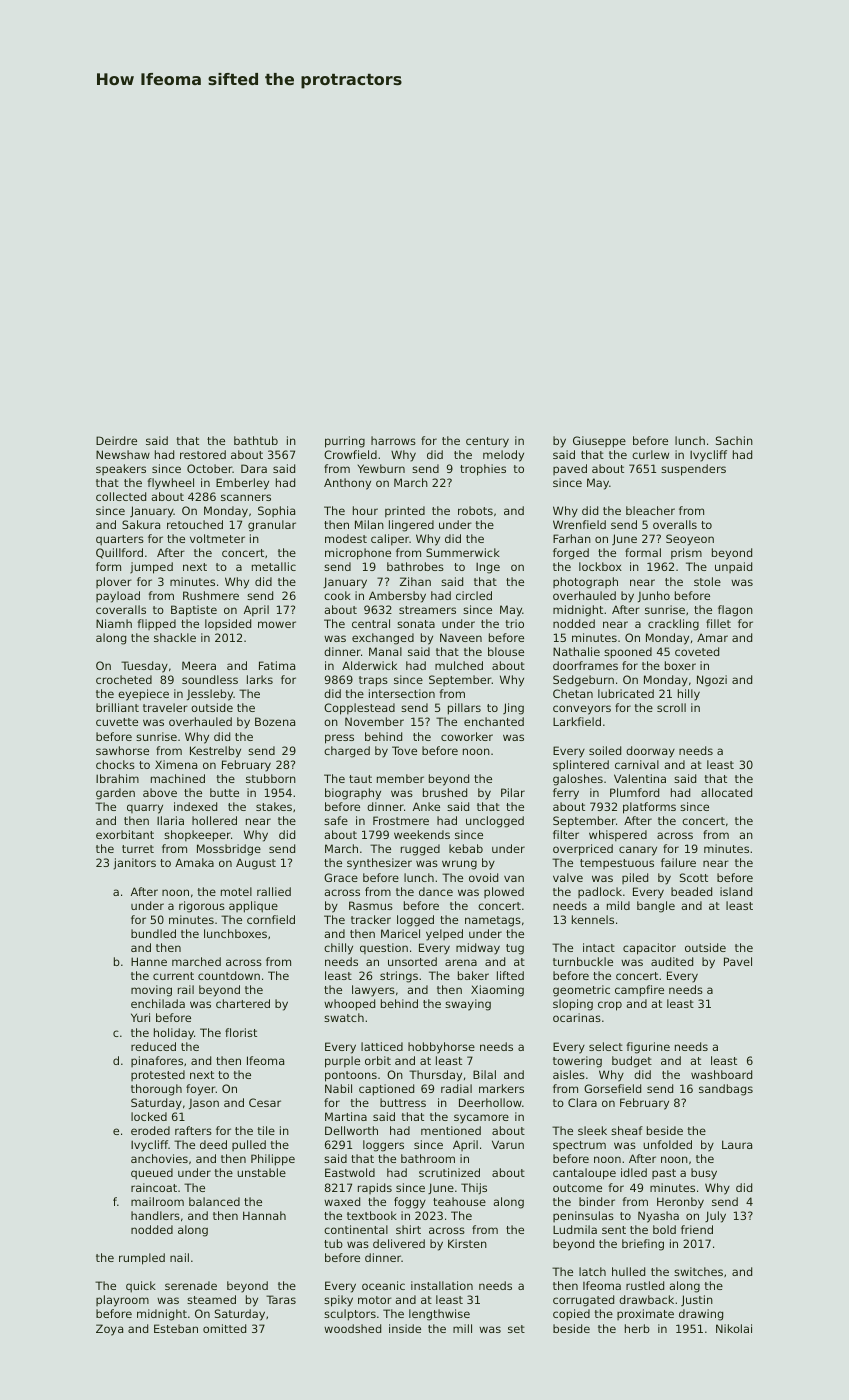 This document has height=1400, width=849. What do you see at coordinates (109, 1330) in the document?
I see `Zoya` at bounding box center [109, 1330].
